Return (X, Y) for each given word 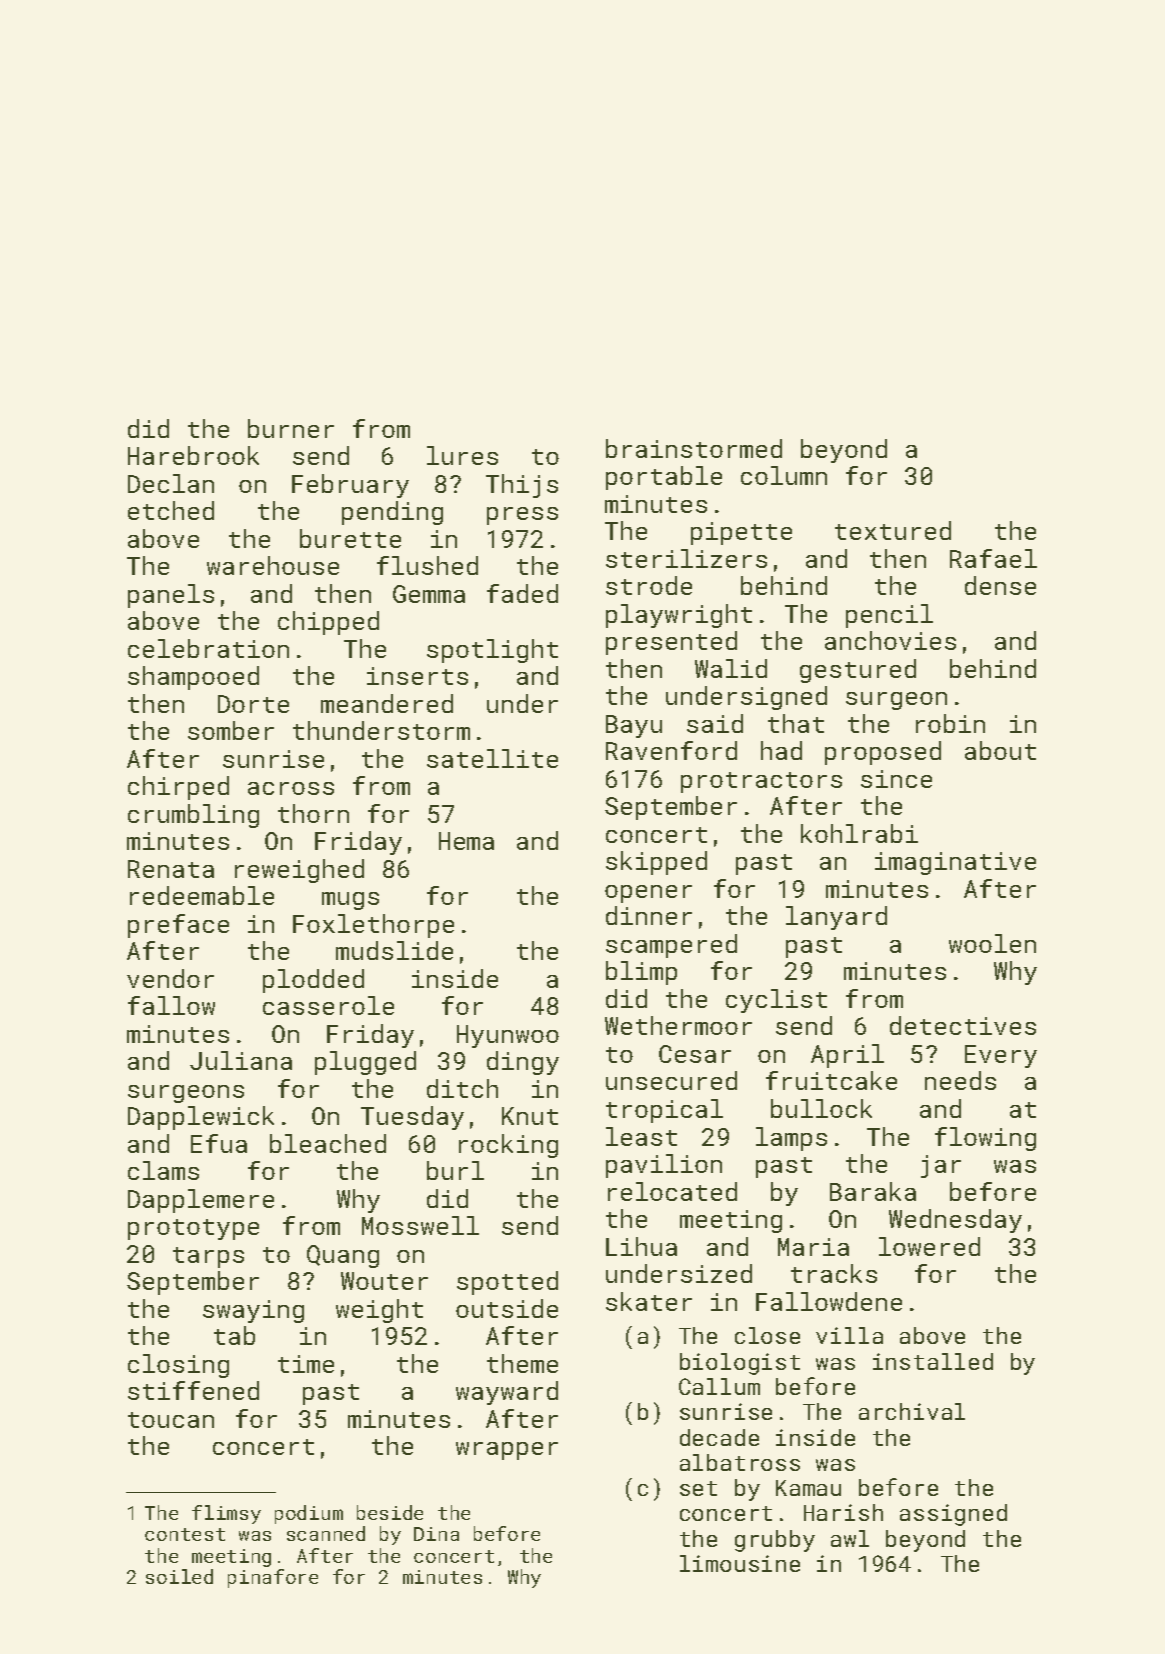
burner (291, 428)
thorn (313, 813)
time (306, 1364)
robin (950, 723)
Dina (436, 1534)
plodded (313, 981)
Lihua (641, 1246)
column (784, 475)
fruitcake (831, 1080)
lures (462, 455)
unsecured (671, 1080)
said (715, 723)
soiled (179, 1576)
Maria (813, 1247)
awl (850, 1538)
